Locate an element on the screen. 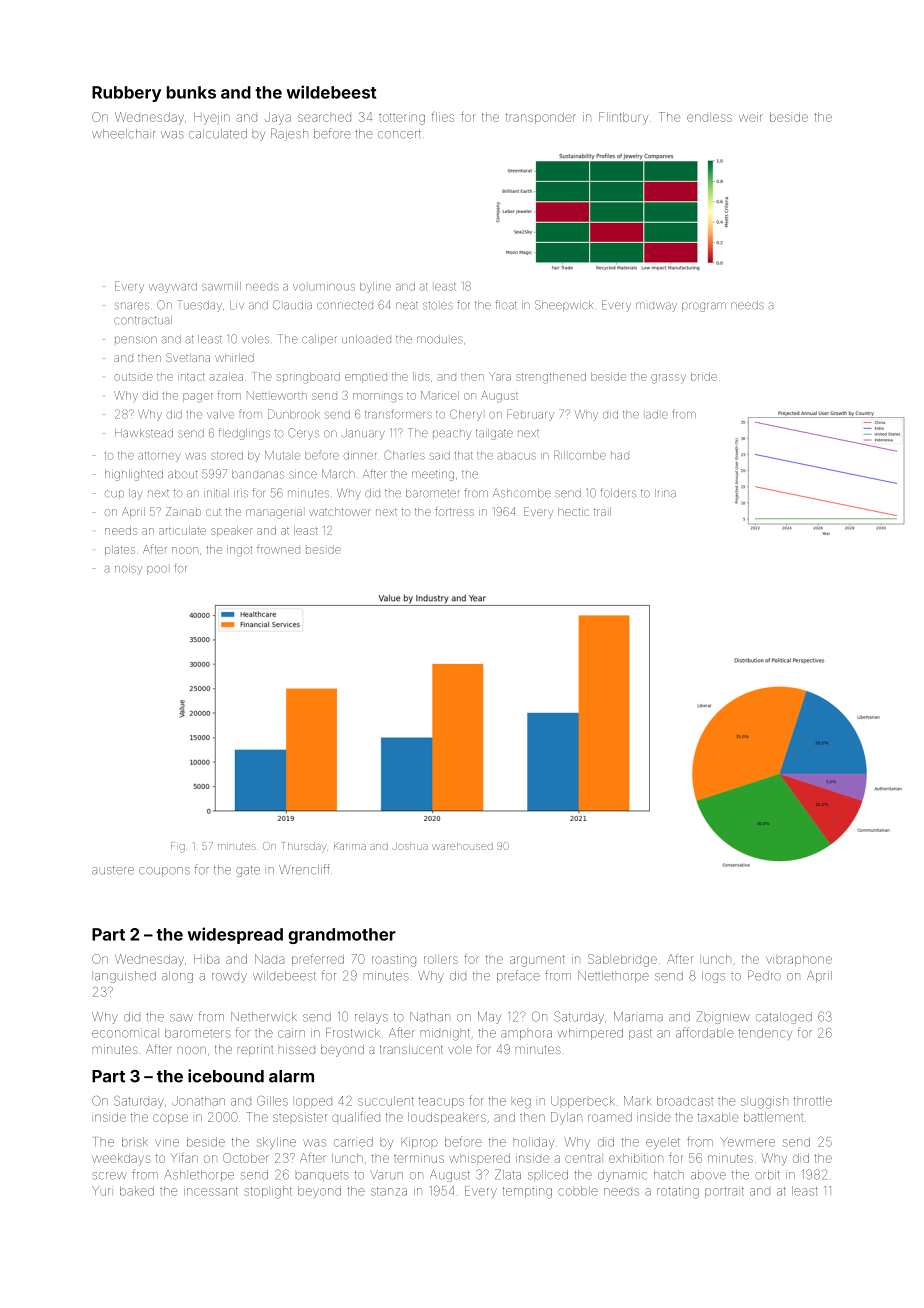 The image size is (924, 1308). lids is located at coordinates (421, 376).
